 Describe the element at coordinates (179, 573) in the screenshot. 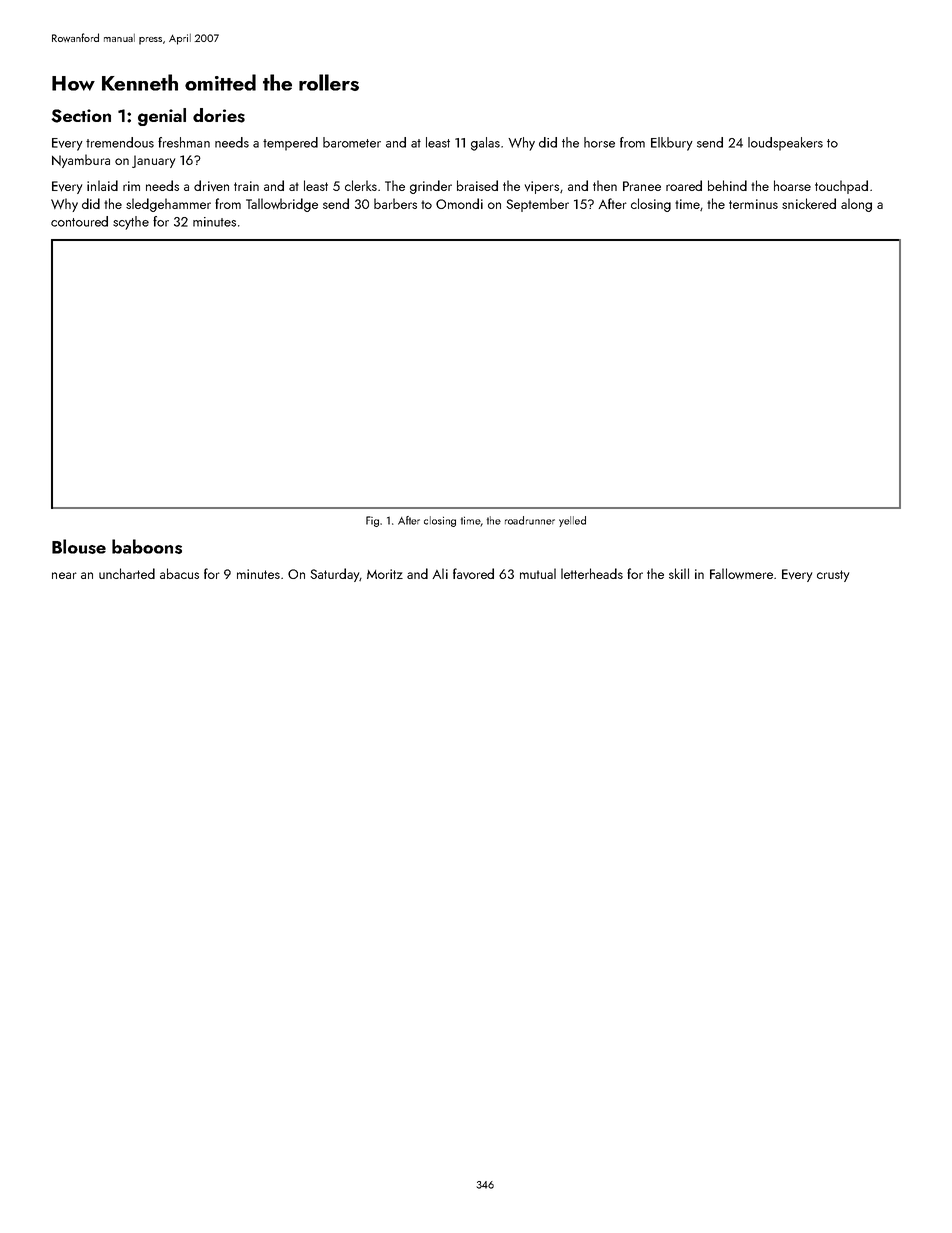

I see `abacus` at that location.
